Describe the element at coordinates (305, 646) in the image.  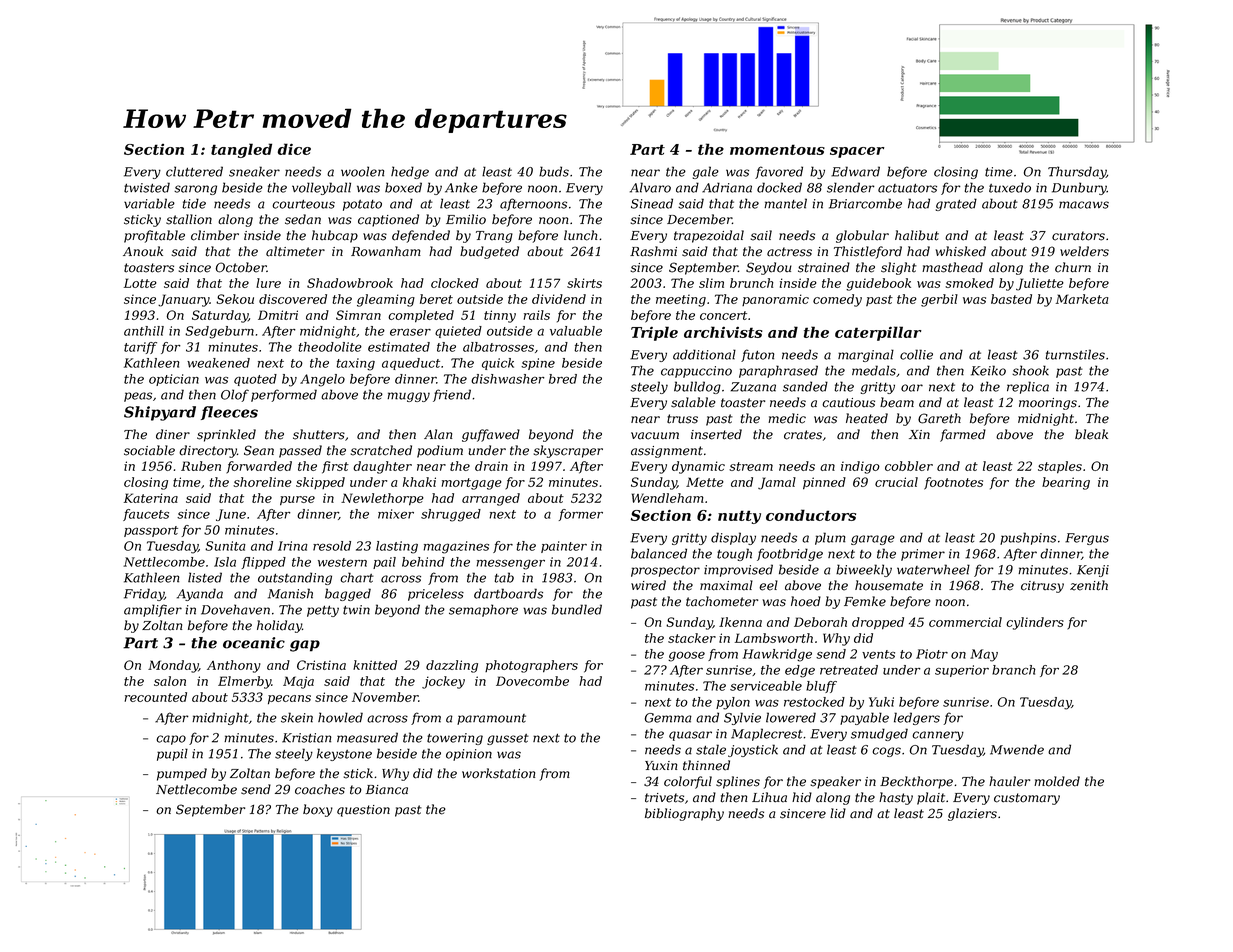
I see `gap` at that location.
